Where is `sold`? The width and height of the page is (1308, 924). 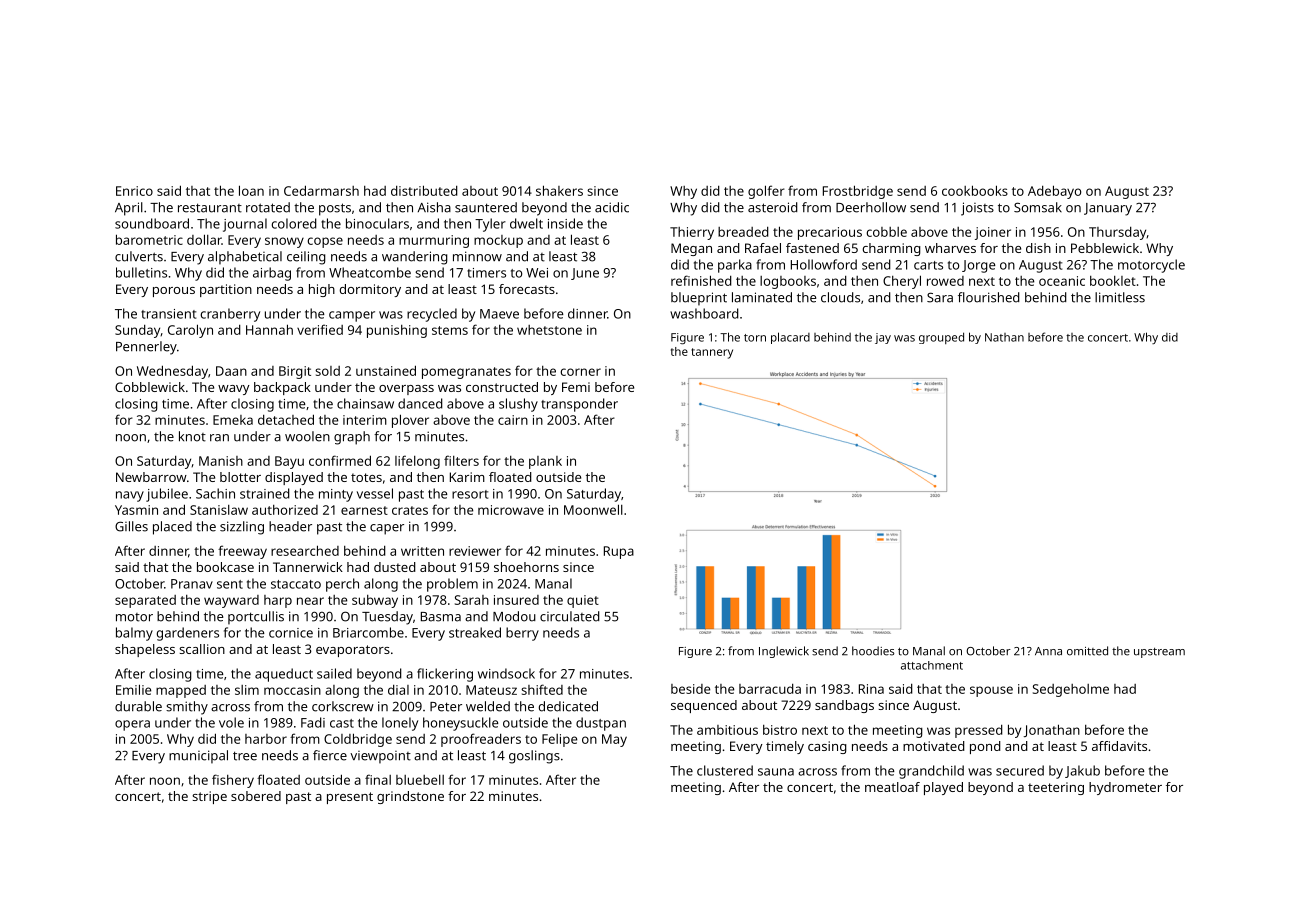 sold is located at coordinates (327, 371).
